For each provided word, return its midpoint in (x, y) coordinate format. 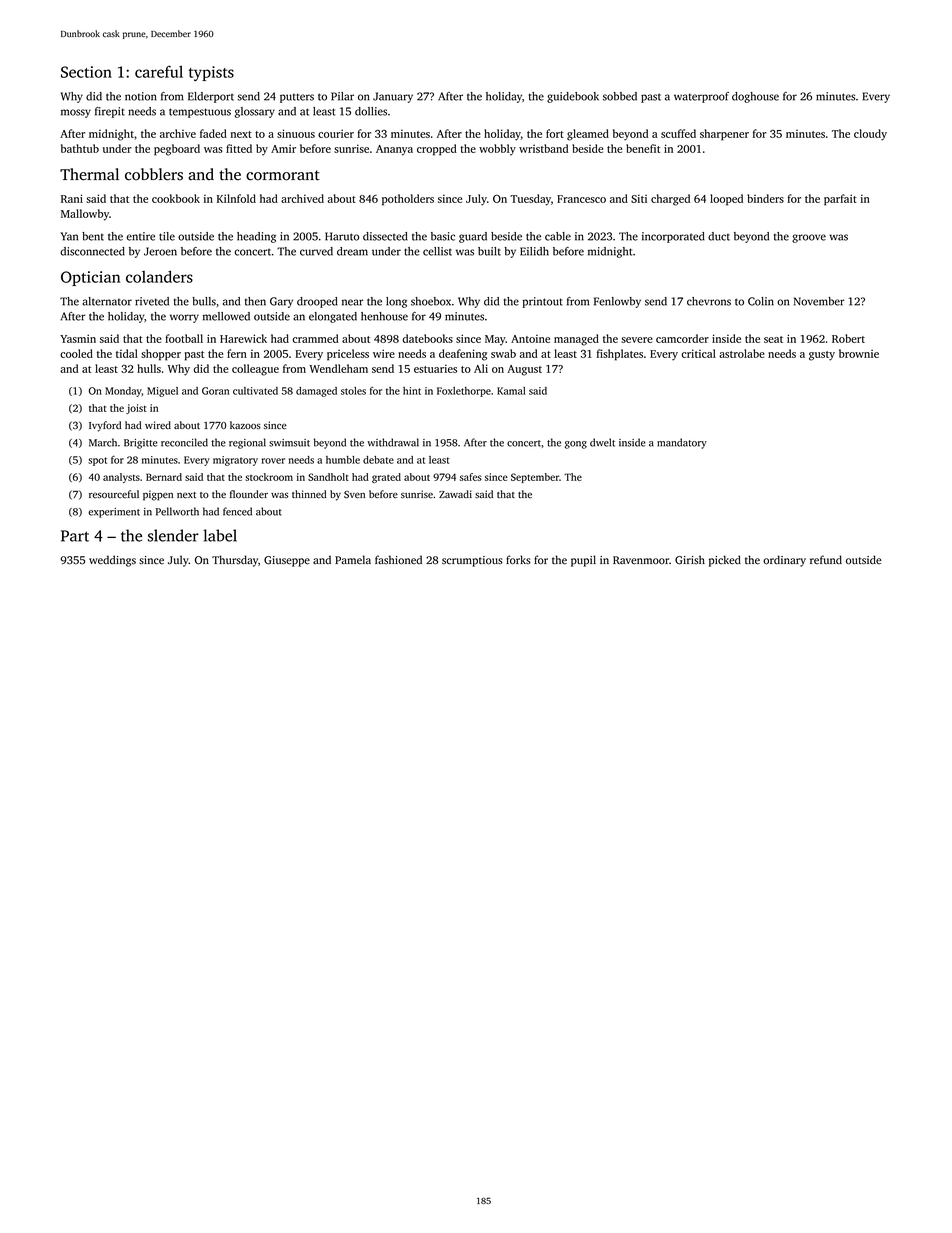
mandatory (682, 443)
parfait (840, 200)
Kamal (511, 391)
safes (471, 477)
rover (273, 461)
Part (75, 536)
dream (352, 251)
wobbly (497, 150)
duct (719, 236)
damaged (316, 392)
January (393, 97)
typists (211, 73)
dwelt (602, 442)
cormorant (283, 175)
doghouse (755, 97)
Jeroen (160, 251)
